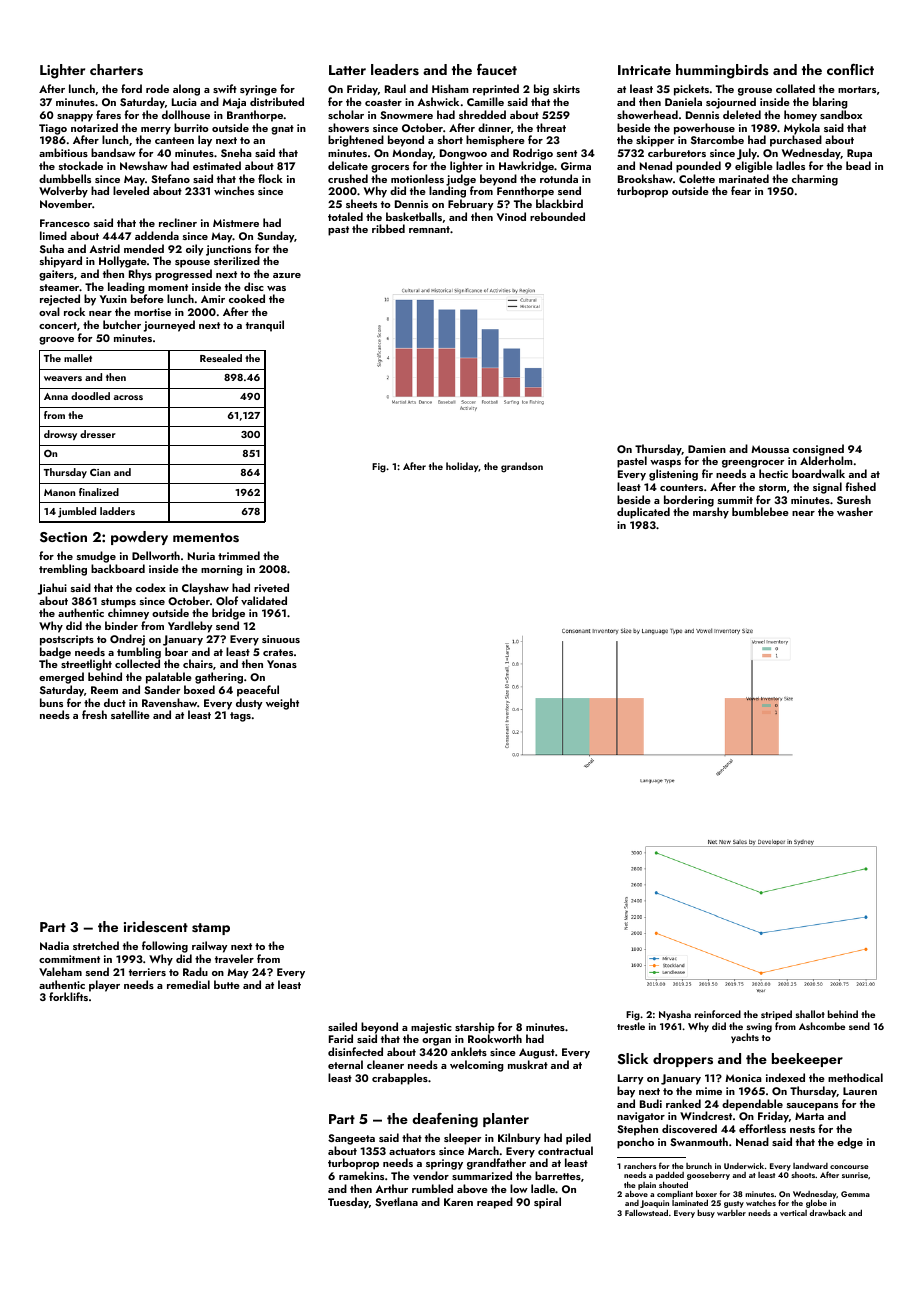 The width and height of the screenshot is (924, 1308). I want to click on starship, so click(475, 1028).
